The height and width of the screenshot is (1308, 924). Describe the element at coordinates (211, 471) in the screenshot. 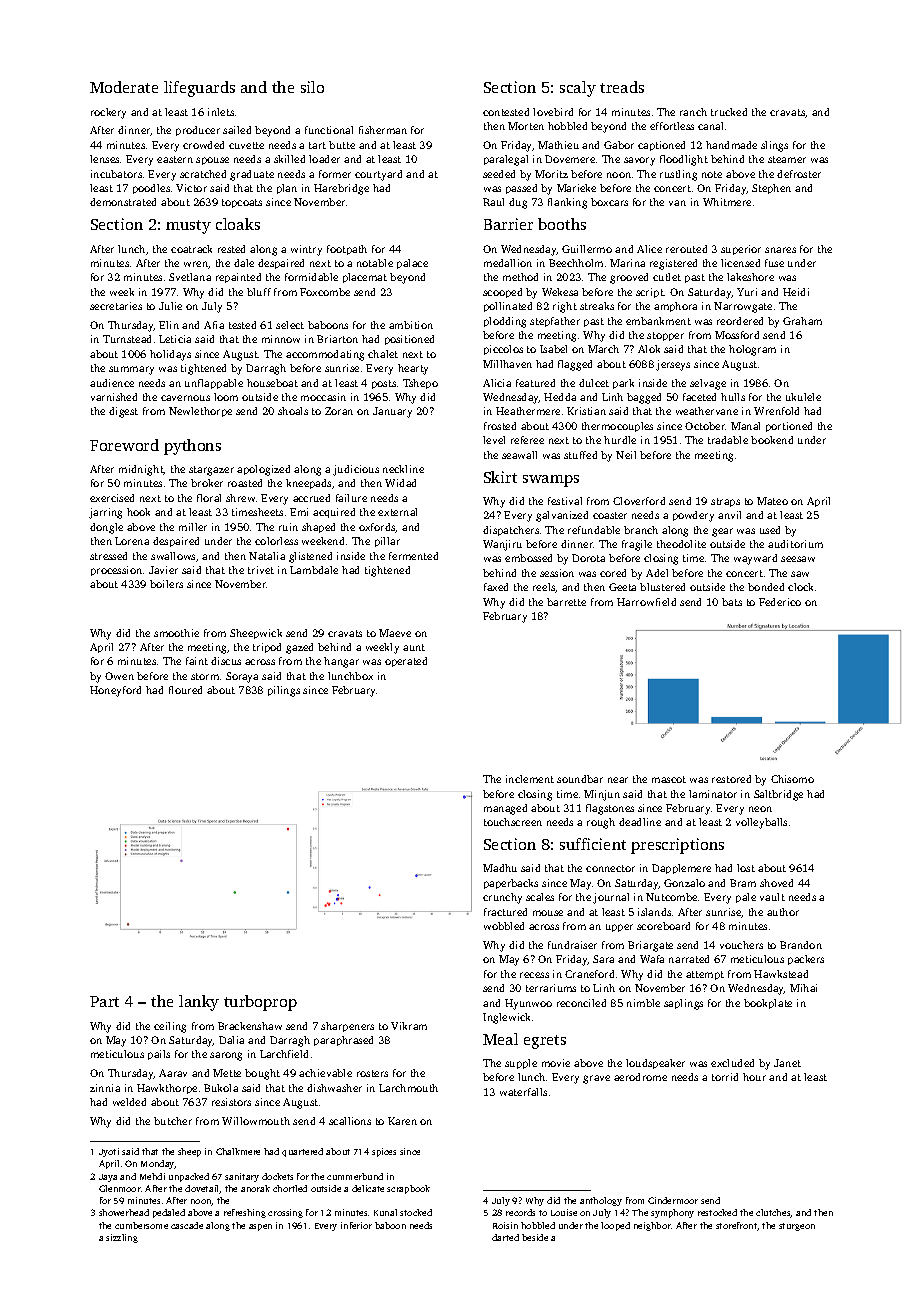

I see `stargazer` at that location.
